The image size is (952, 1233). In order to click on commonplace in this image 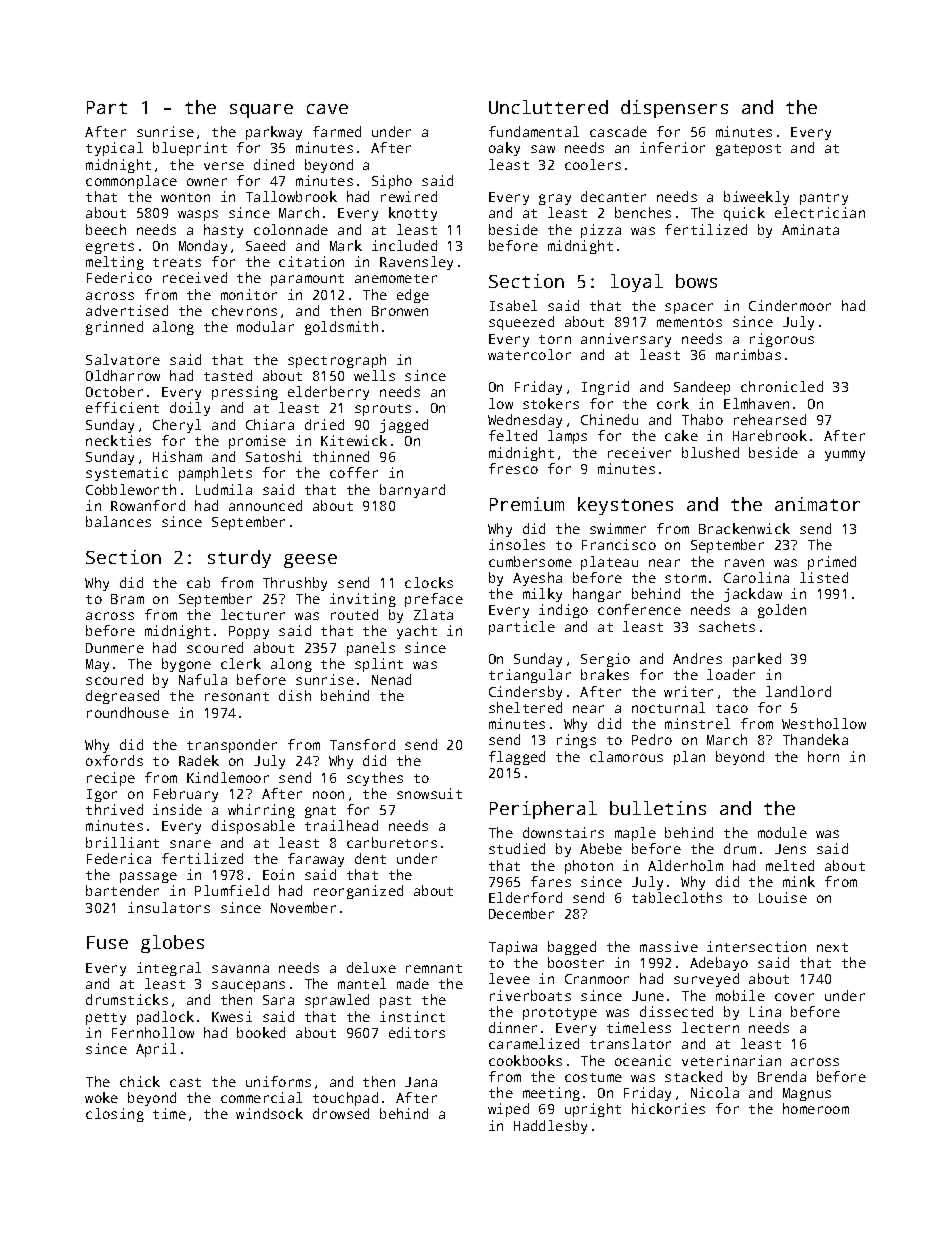, I will do `click(131, 182)`.
